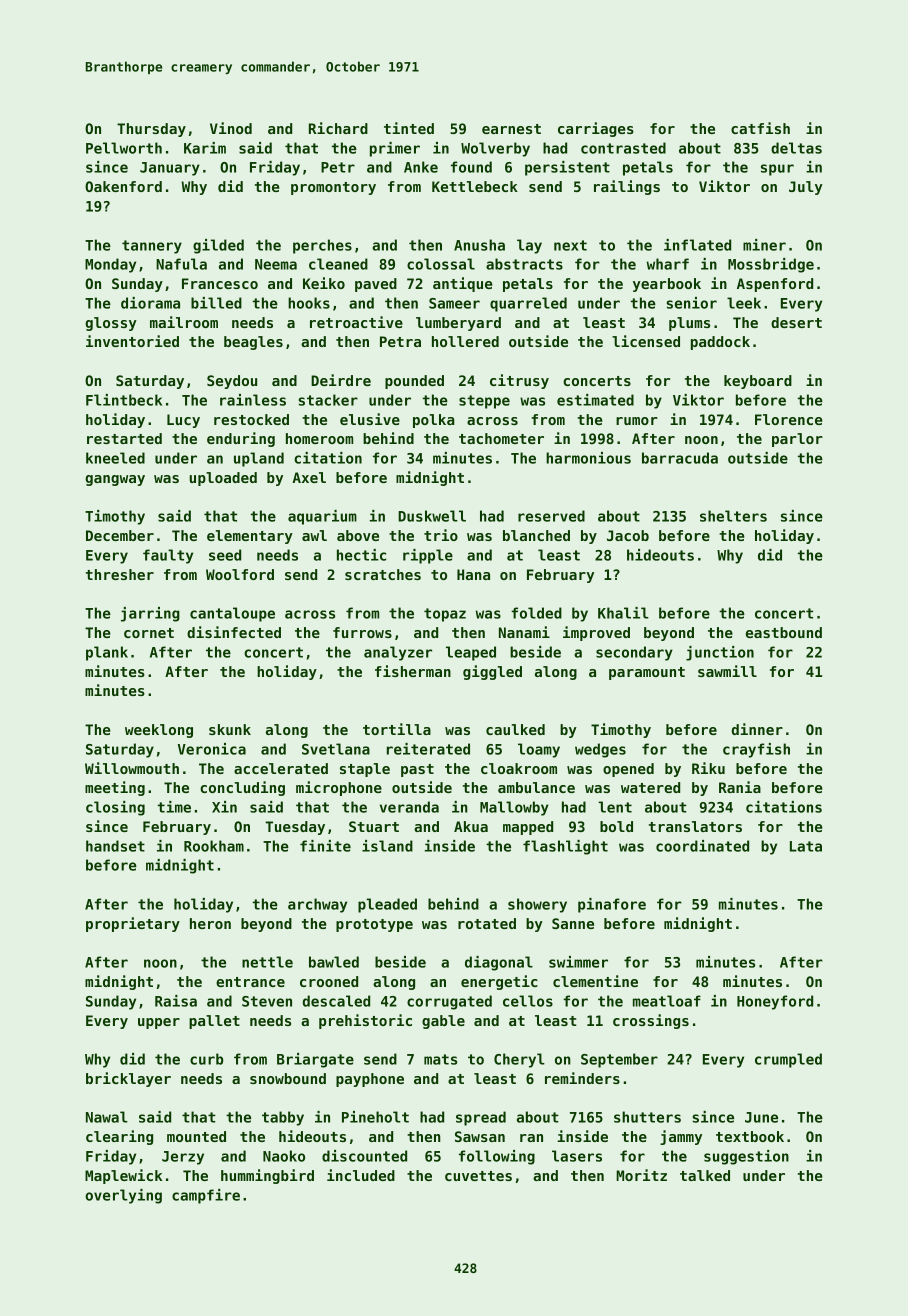 The width and height of the screenshot is (908, 1316). What do you see at coordinates (511, 129) in the screenshot?
I see `earnest` at bounding box center [511, 129].
